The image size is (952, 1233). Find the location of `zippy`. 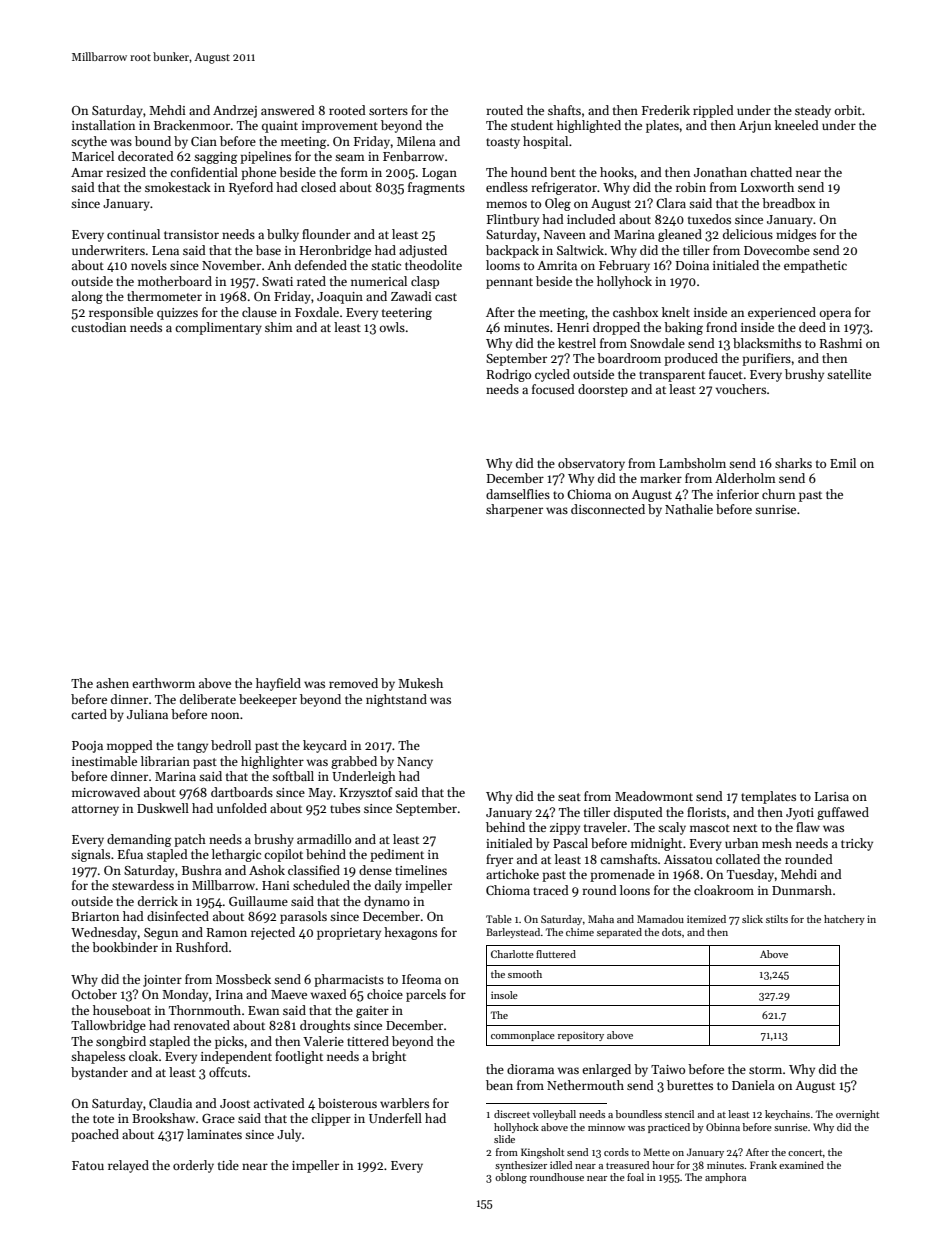

zippy is located at coordinates (565, 829).
